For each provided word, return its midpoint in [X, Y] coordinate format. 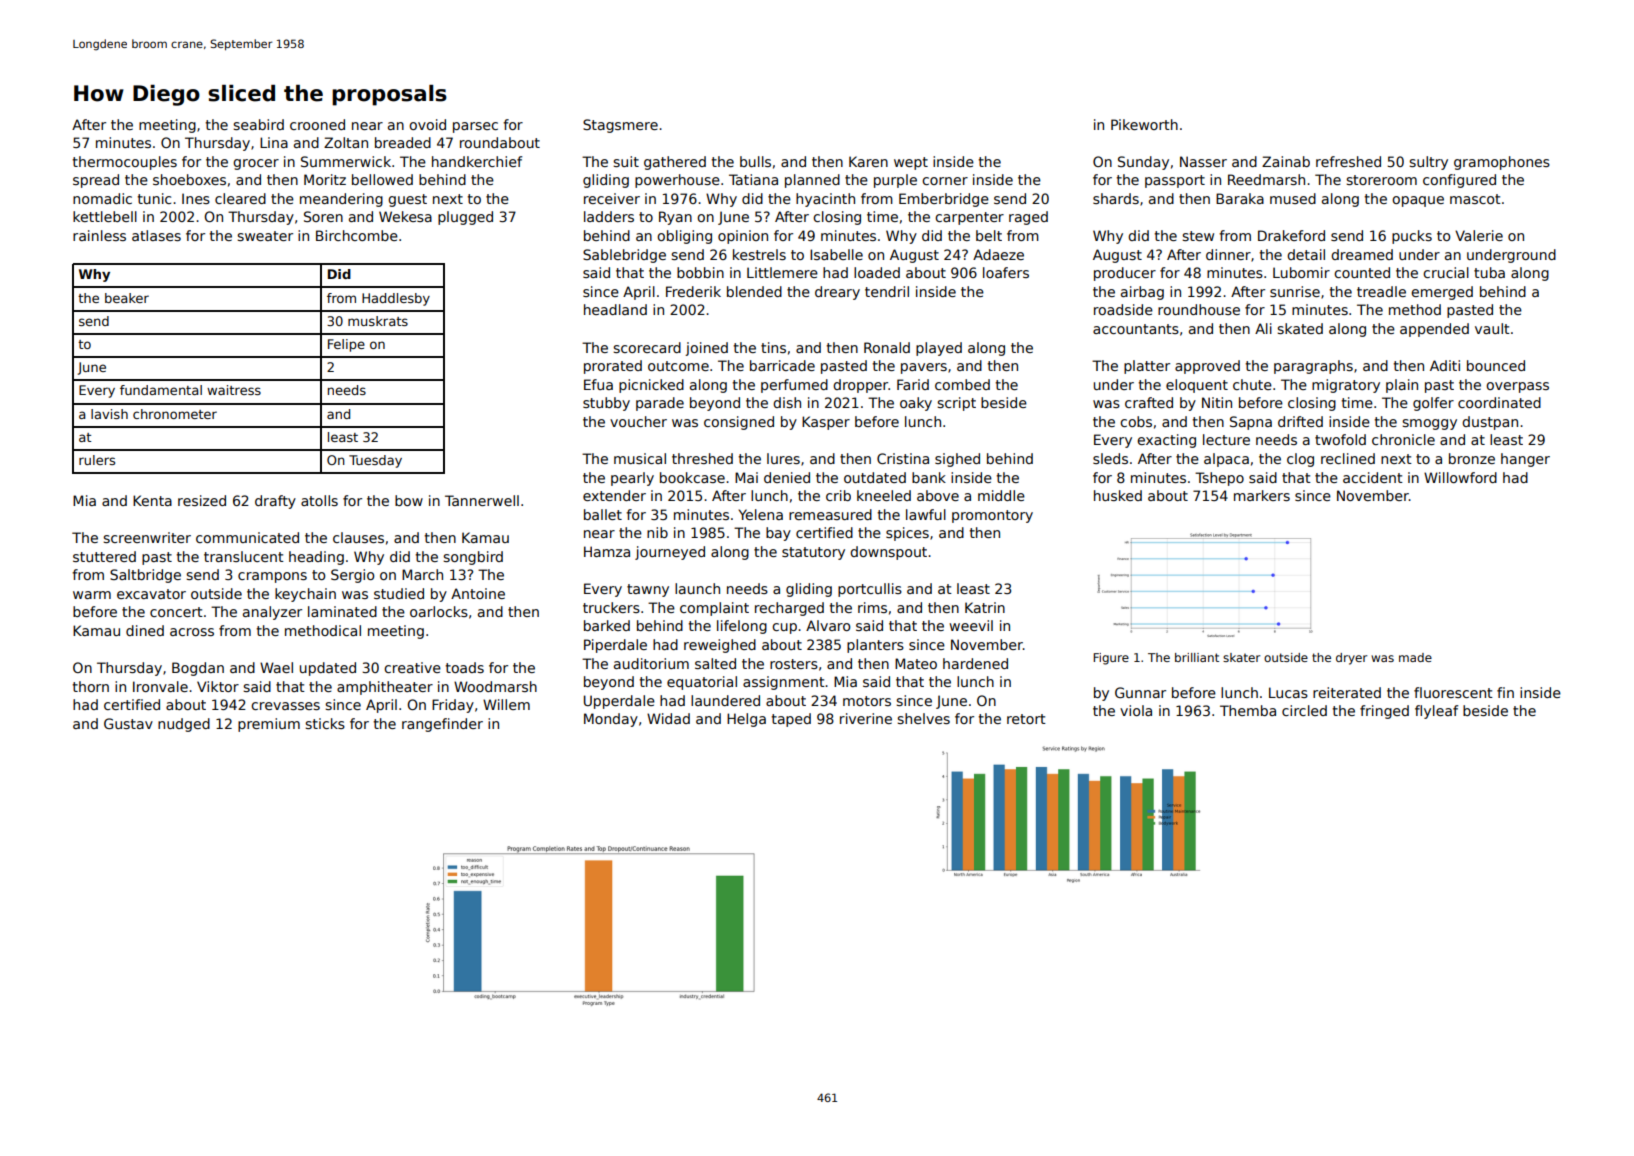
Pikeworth [1144, 124]
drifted [1300, 421]
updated [328, 669]
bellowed [382, 179]
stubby [606, 404]
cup [784, 628]
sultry [1428, 163]
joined [706, 349]
